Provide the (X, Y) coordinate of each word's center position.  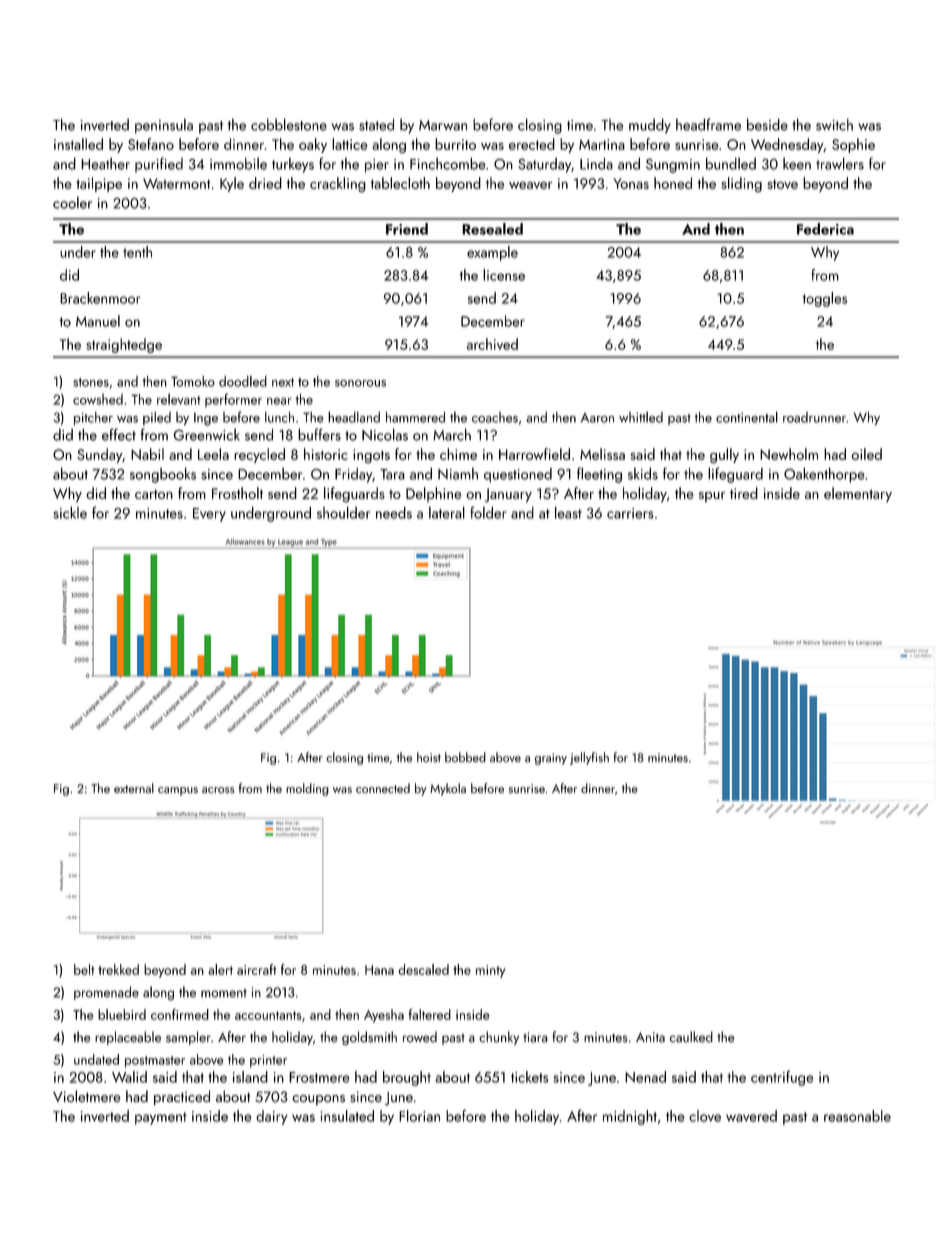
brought (407, 1078)
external (134, 788)
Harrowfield (534, 454)
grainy (551, 759)
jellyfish (589, 758)
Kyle (232, 184)
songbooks (163, 475)
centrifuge (782, 1078)
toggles (825, 299)
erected (532, 144)
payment (161, 1118)
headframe (708, 124)
